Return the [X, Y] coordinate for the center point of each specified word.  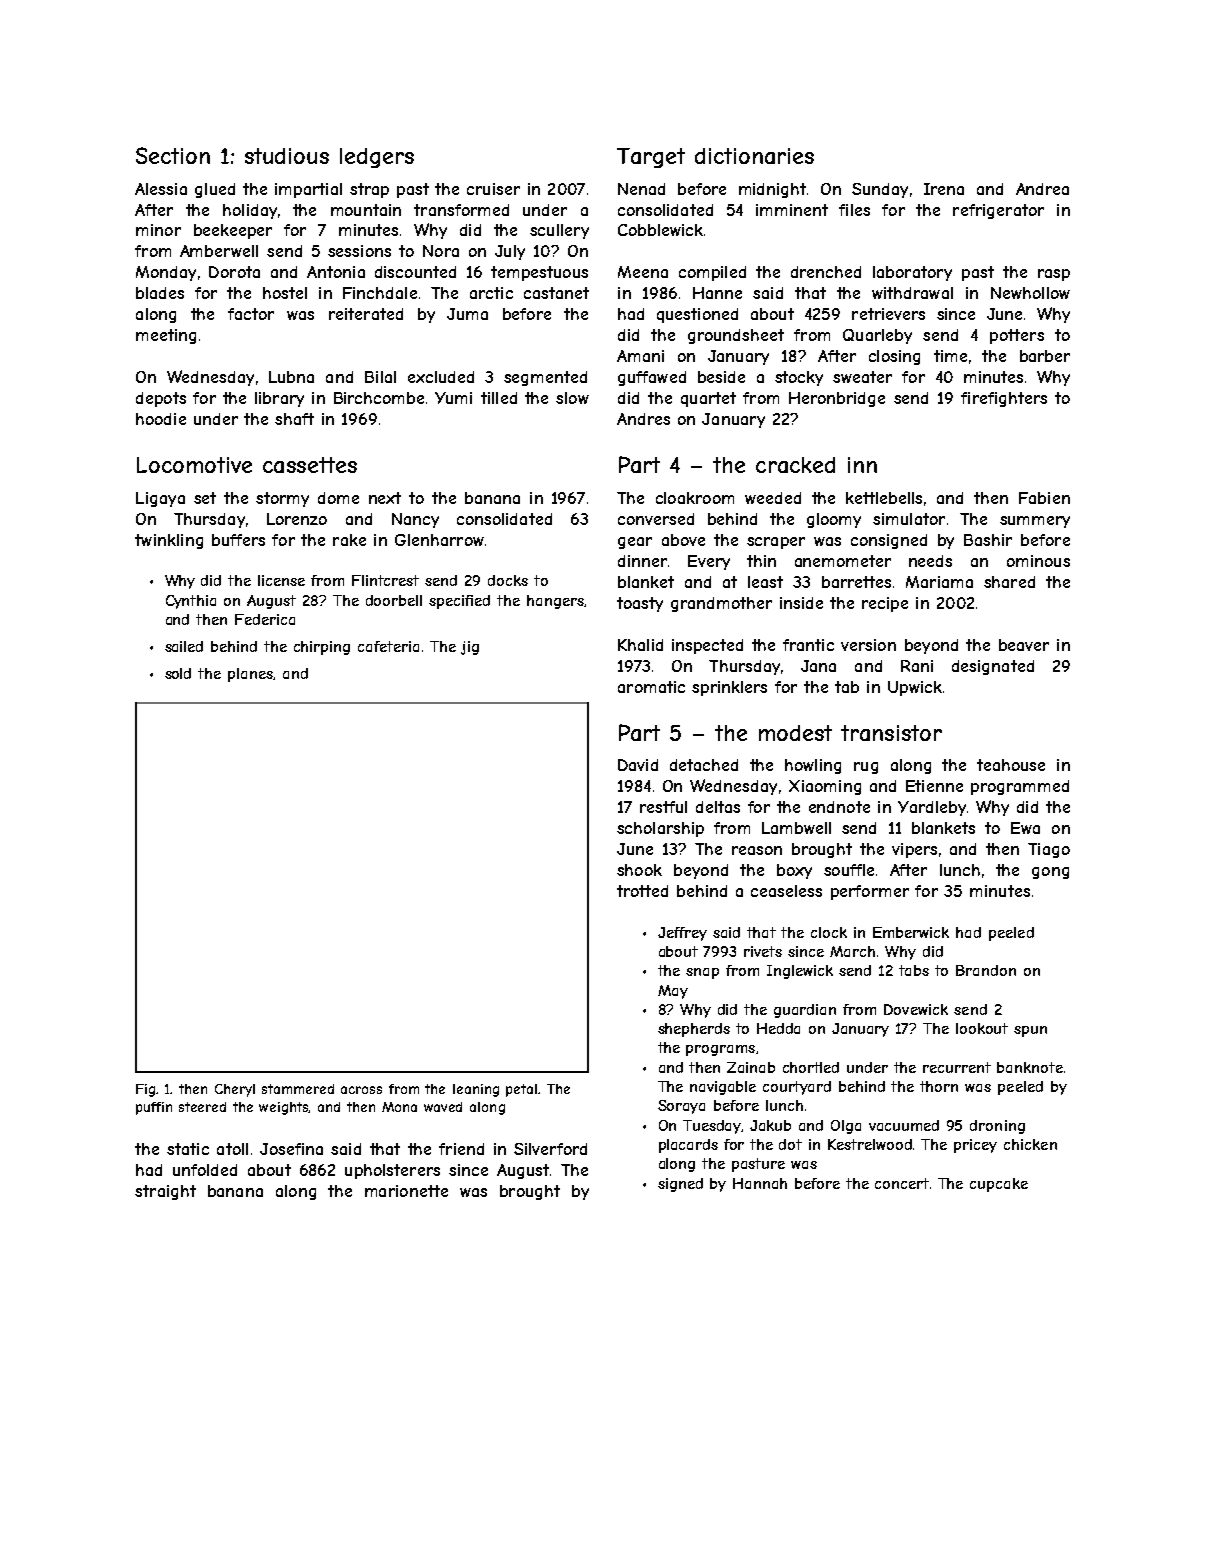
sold [178, 673]
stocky [799, 378]
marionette [406, 1191]
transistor [891, 733]
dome [338, 498]
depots [161, 399]
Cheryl [235, 1090]
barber [1045, 356]
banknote [1030, 1067]
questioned [697, 315]
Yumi [453, 398]
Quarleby [877, 336]
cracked [795, 465]
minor [158, 230]
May [673, 992]
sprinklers [729, 688]
